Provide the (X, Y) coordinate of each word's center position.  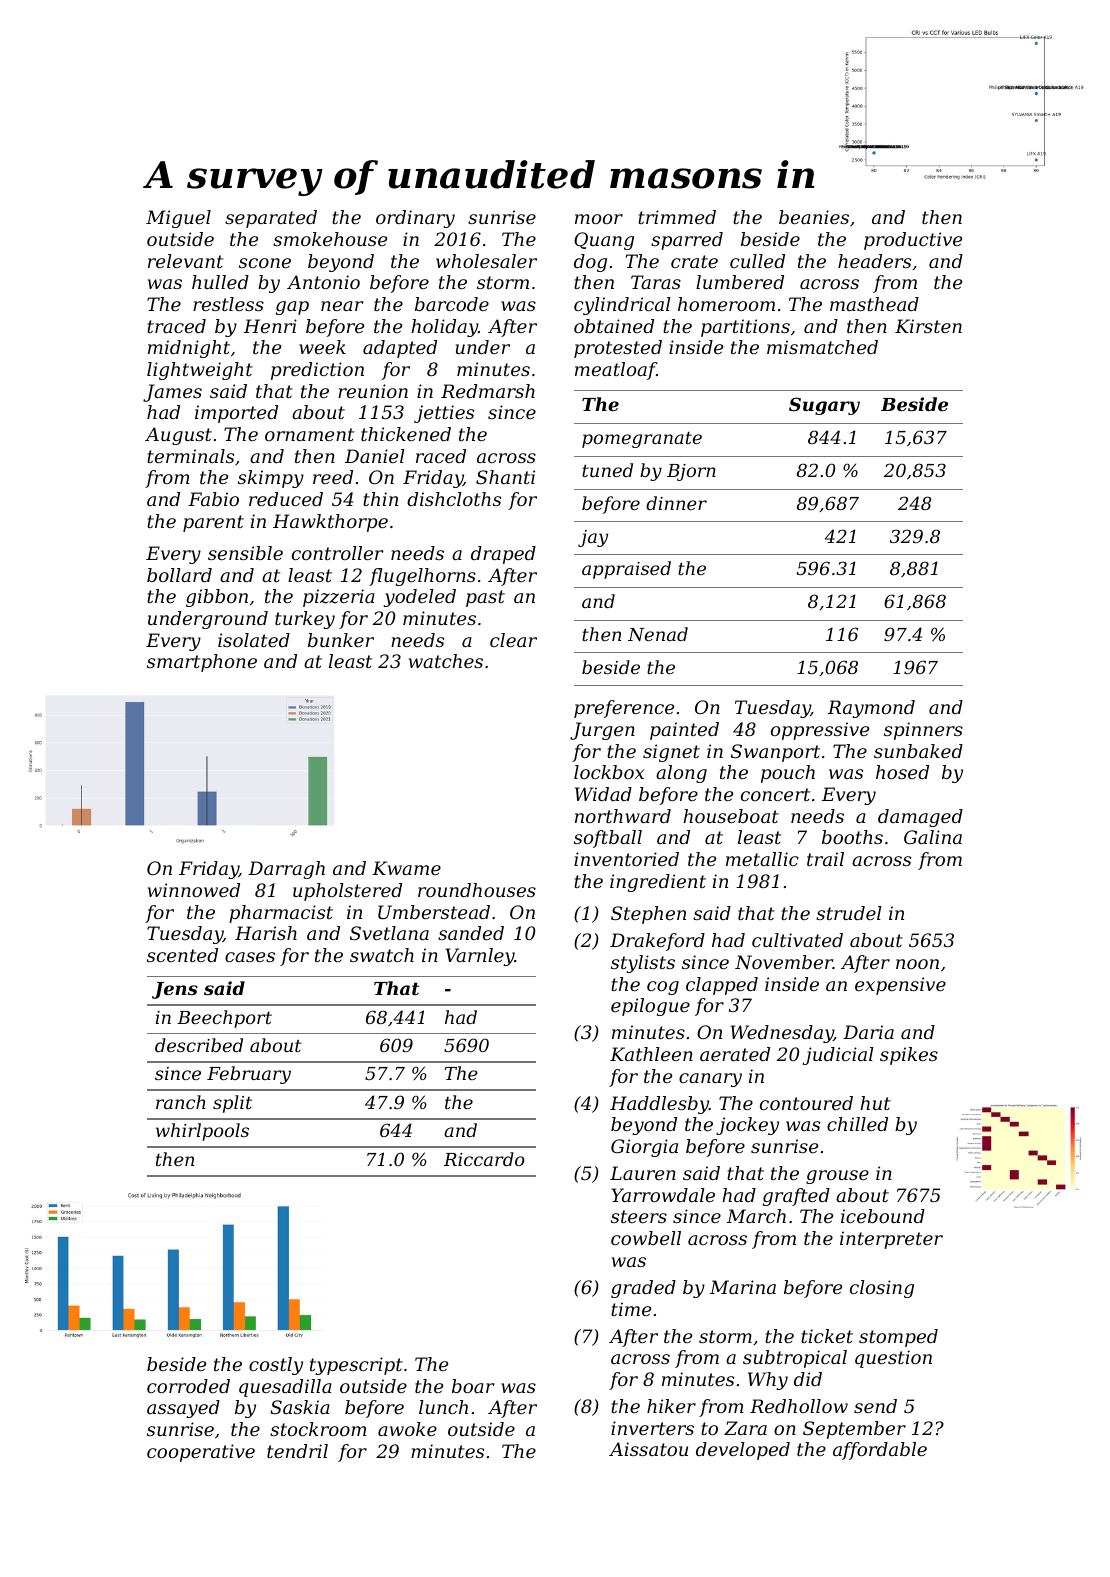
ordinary (415, 219)
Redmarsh (488, 391)
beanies (814, 217)
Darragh (286, 870)
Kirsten (928, 326)
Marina (743, 1287)
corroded (188, 1386)
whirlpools (202, 1132)
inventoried (626, 859)
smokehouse (330, 239)
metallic (762, 859)
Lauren (643, 1173)
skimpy (271, 479)
